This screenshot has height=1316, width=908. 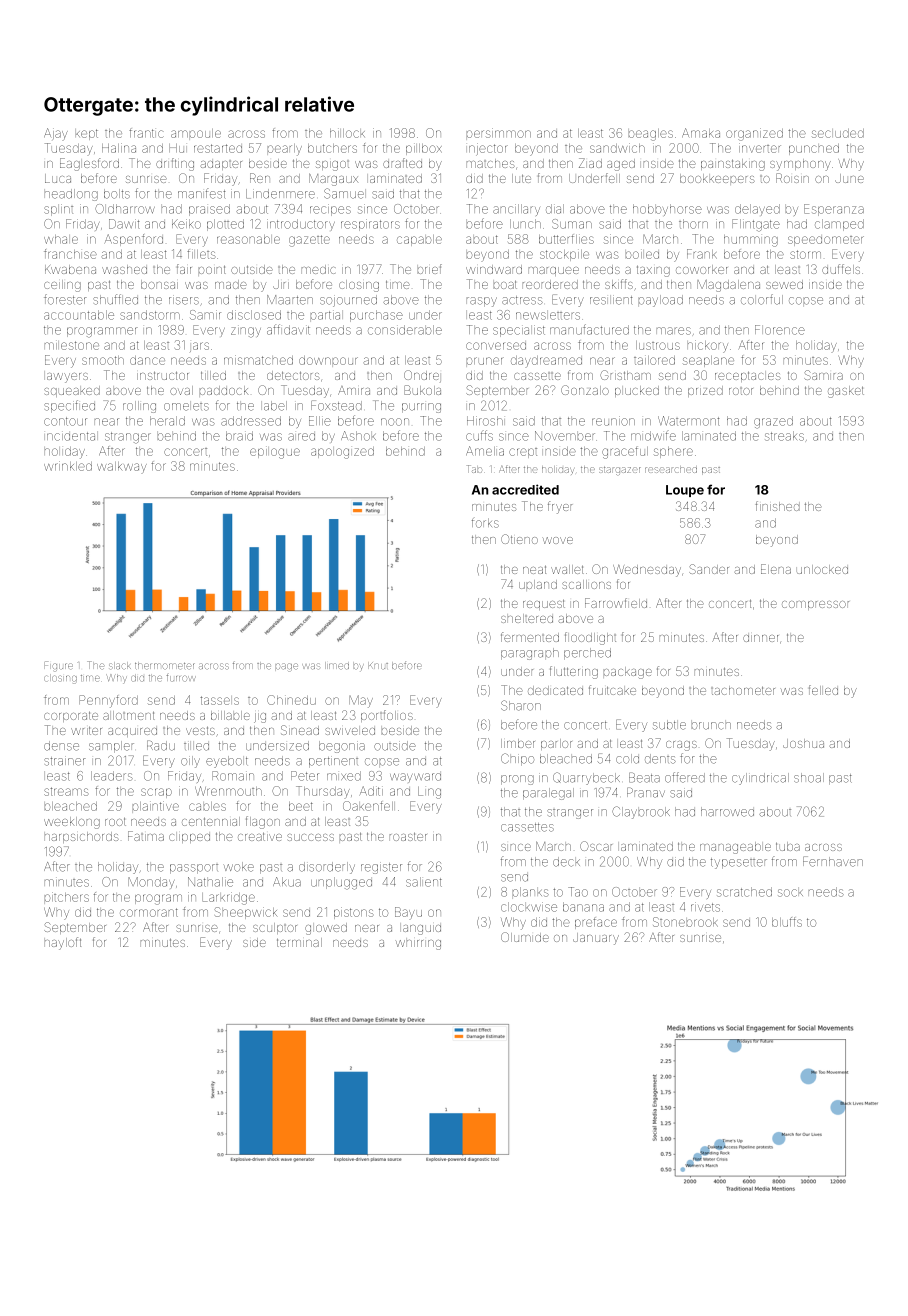 What do you see at coordinates (58, 666) in the screenshot?
I see `Figure` at bounding box center [58, 666].
